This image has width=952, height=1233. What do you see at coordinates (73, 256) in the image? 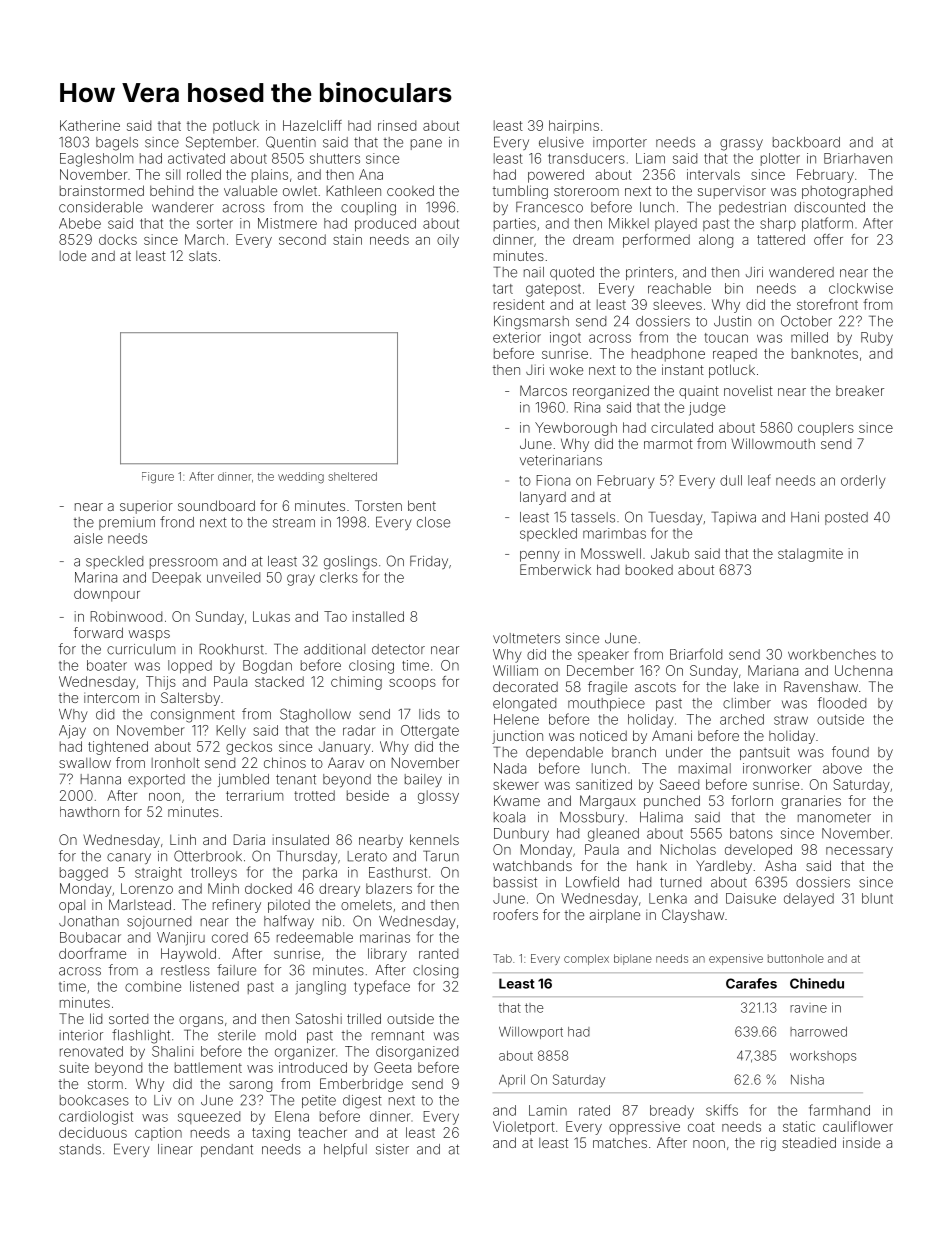
I see `lode` at bounding box center [73, 256].
